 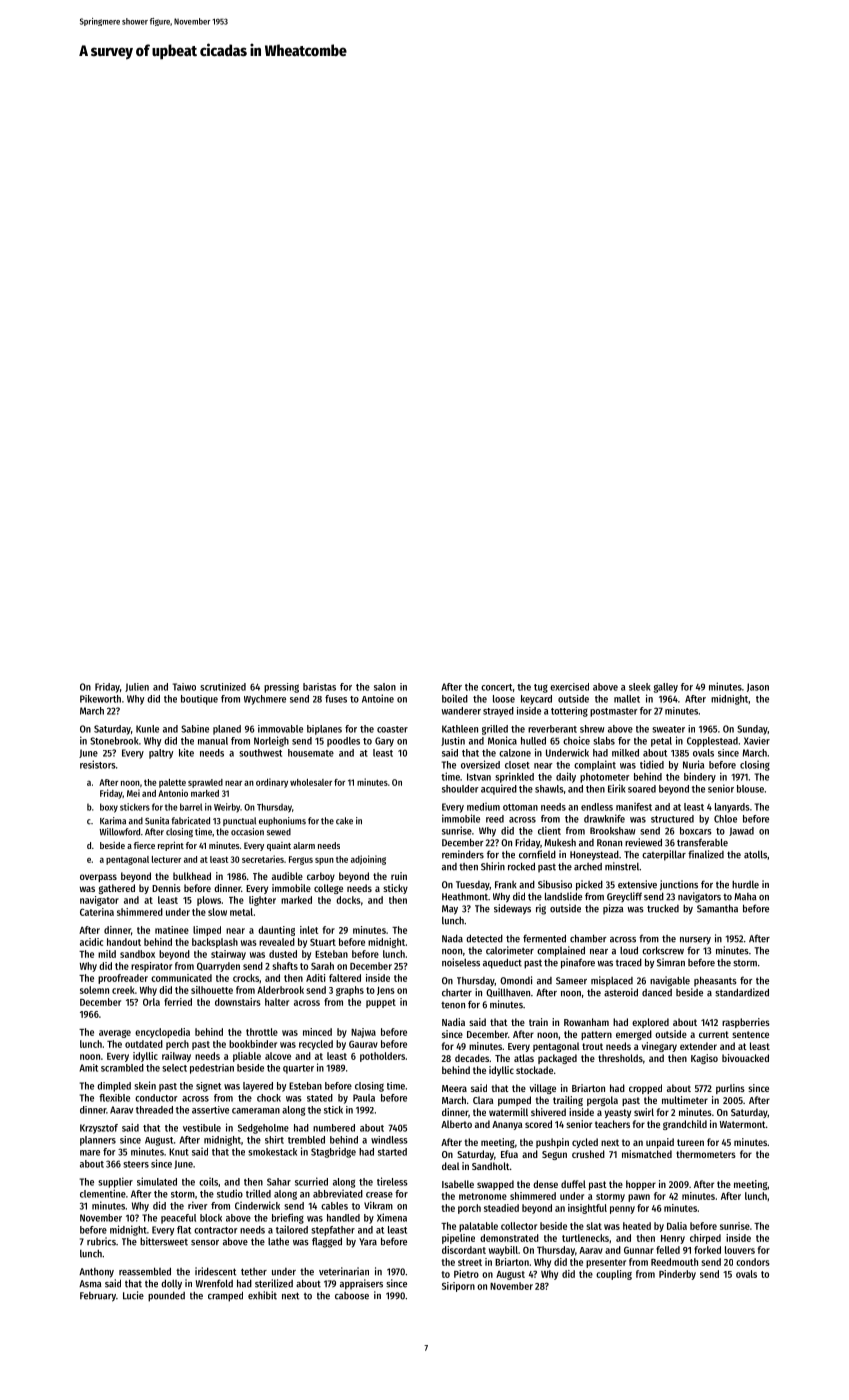 I want to click on Antoine, so click(x=378, y=698).
